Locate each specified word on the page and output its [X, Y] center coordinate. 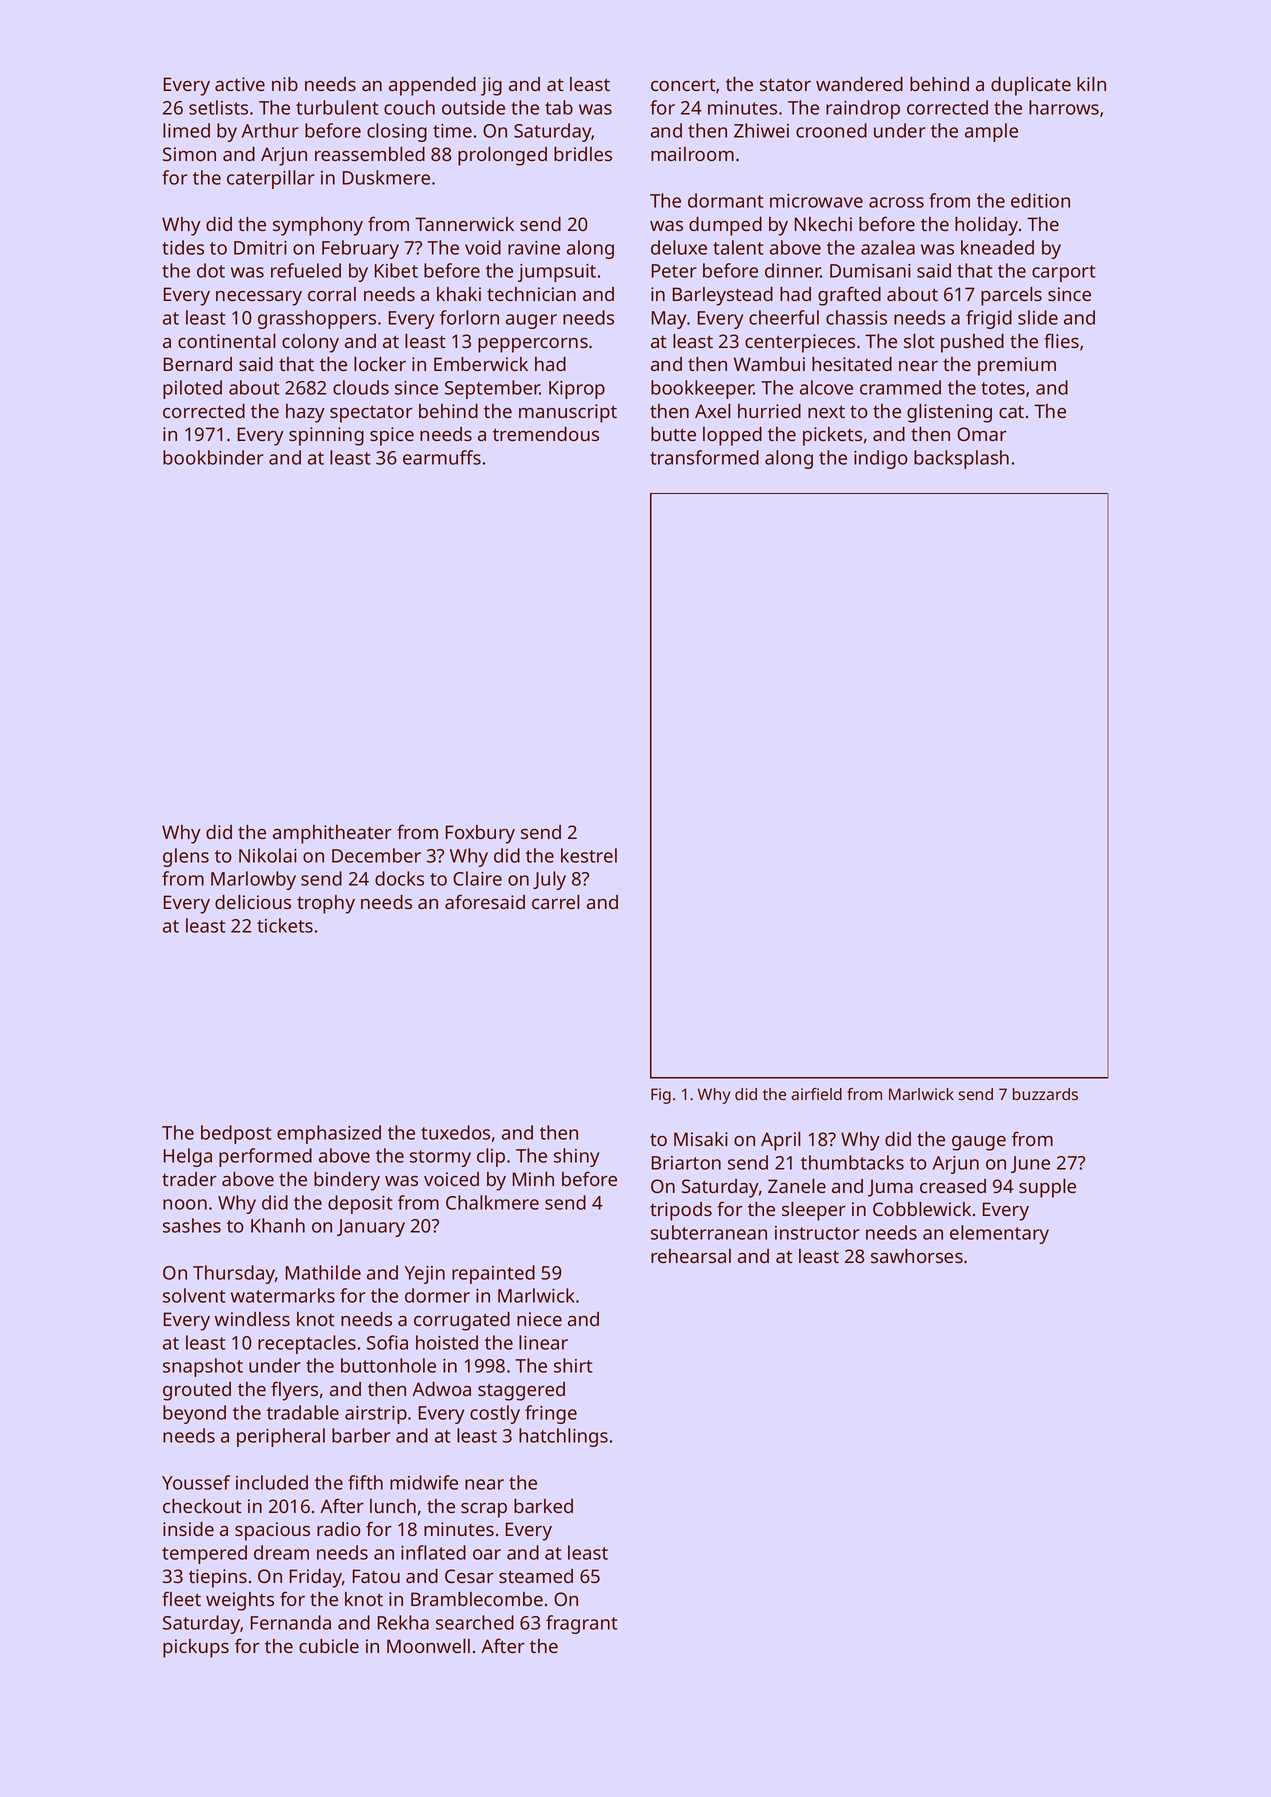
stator [785, 84]
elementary [999, 1234]
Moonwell [428, 1646]
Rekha [403, 1622]
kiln [1091, 84]
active [240, 84]
